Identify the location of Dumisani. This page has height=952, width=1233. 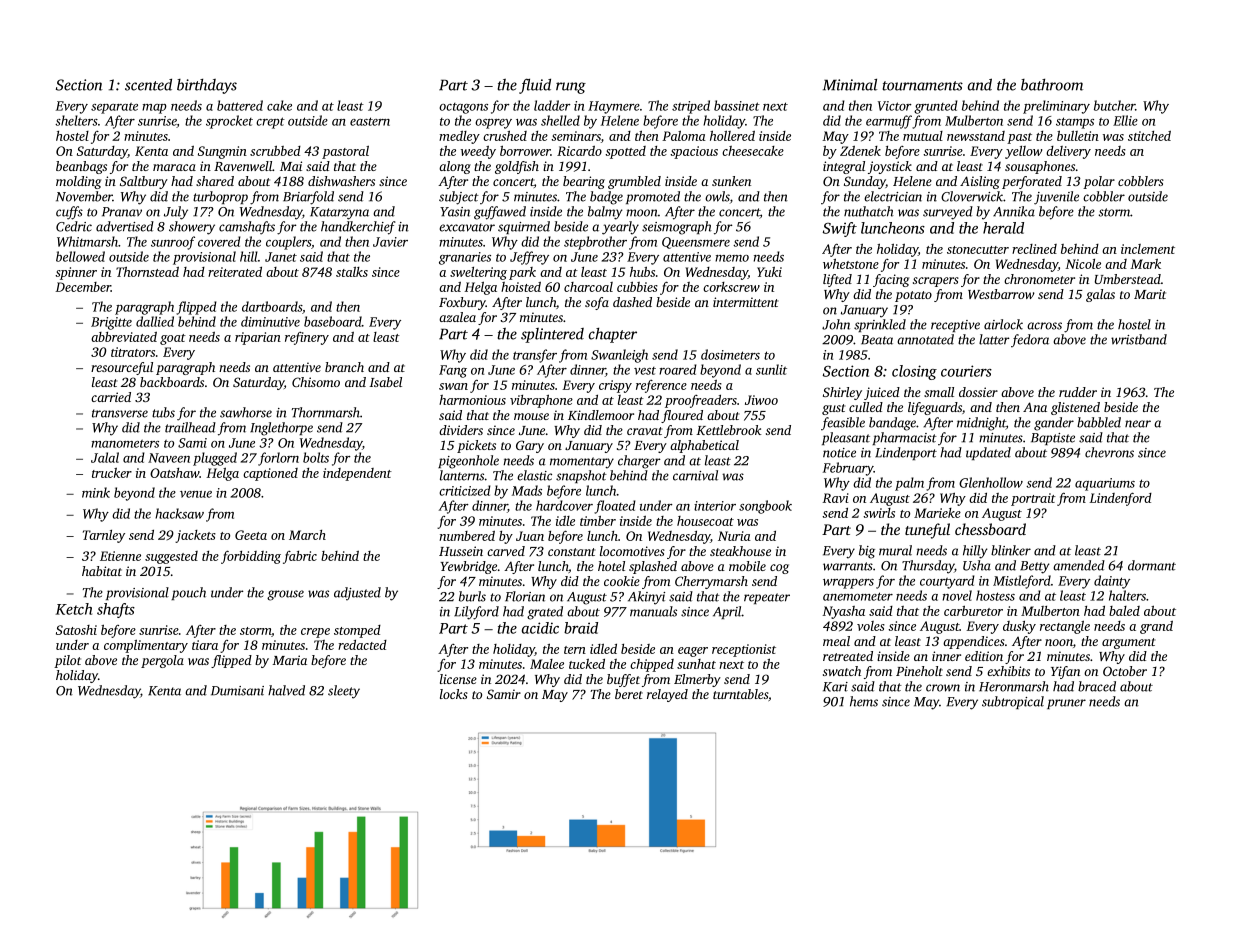
(237, 691).
